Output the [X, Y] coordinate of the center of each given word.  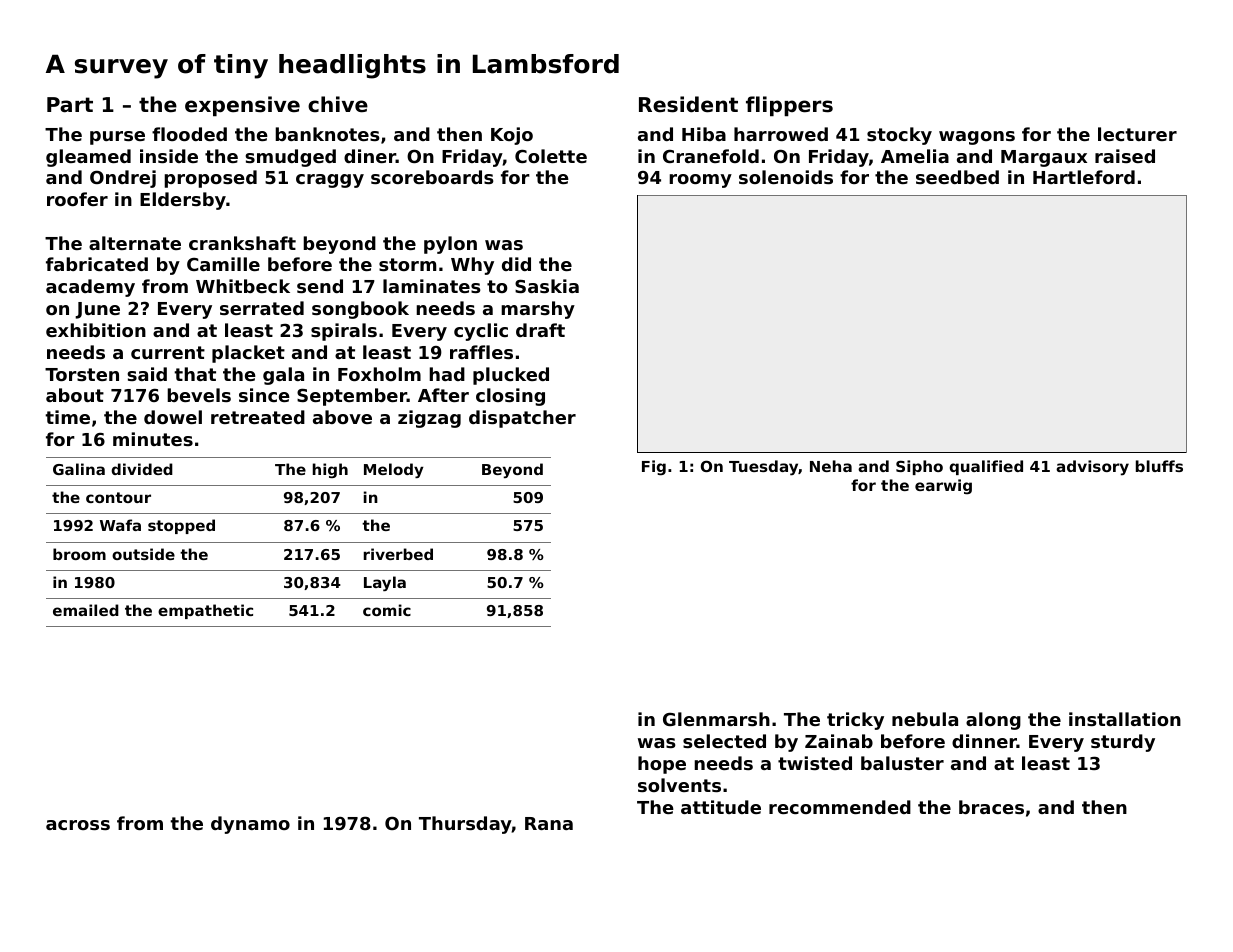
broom [79, 554]
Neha [831, 466]
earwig [943, 487]
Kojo [512, 136]
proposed [210, 179]
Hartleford [1084, 177]
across [78, 825]
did [516, 264]
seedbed [957, 177]
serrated [262, 308]
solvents [679, 785]
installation [1125, 719]
